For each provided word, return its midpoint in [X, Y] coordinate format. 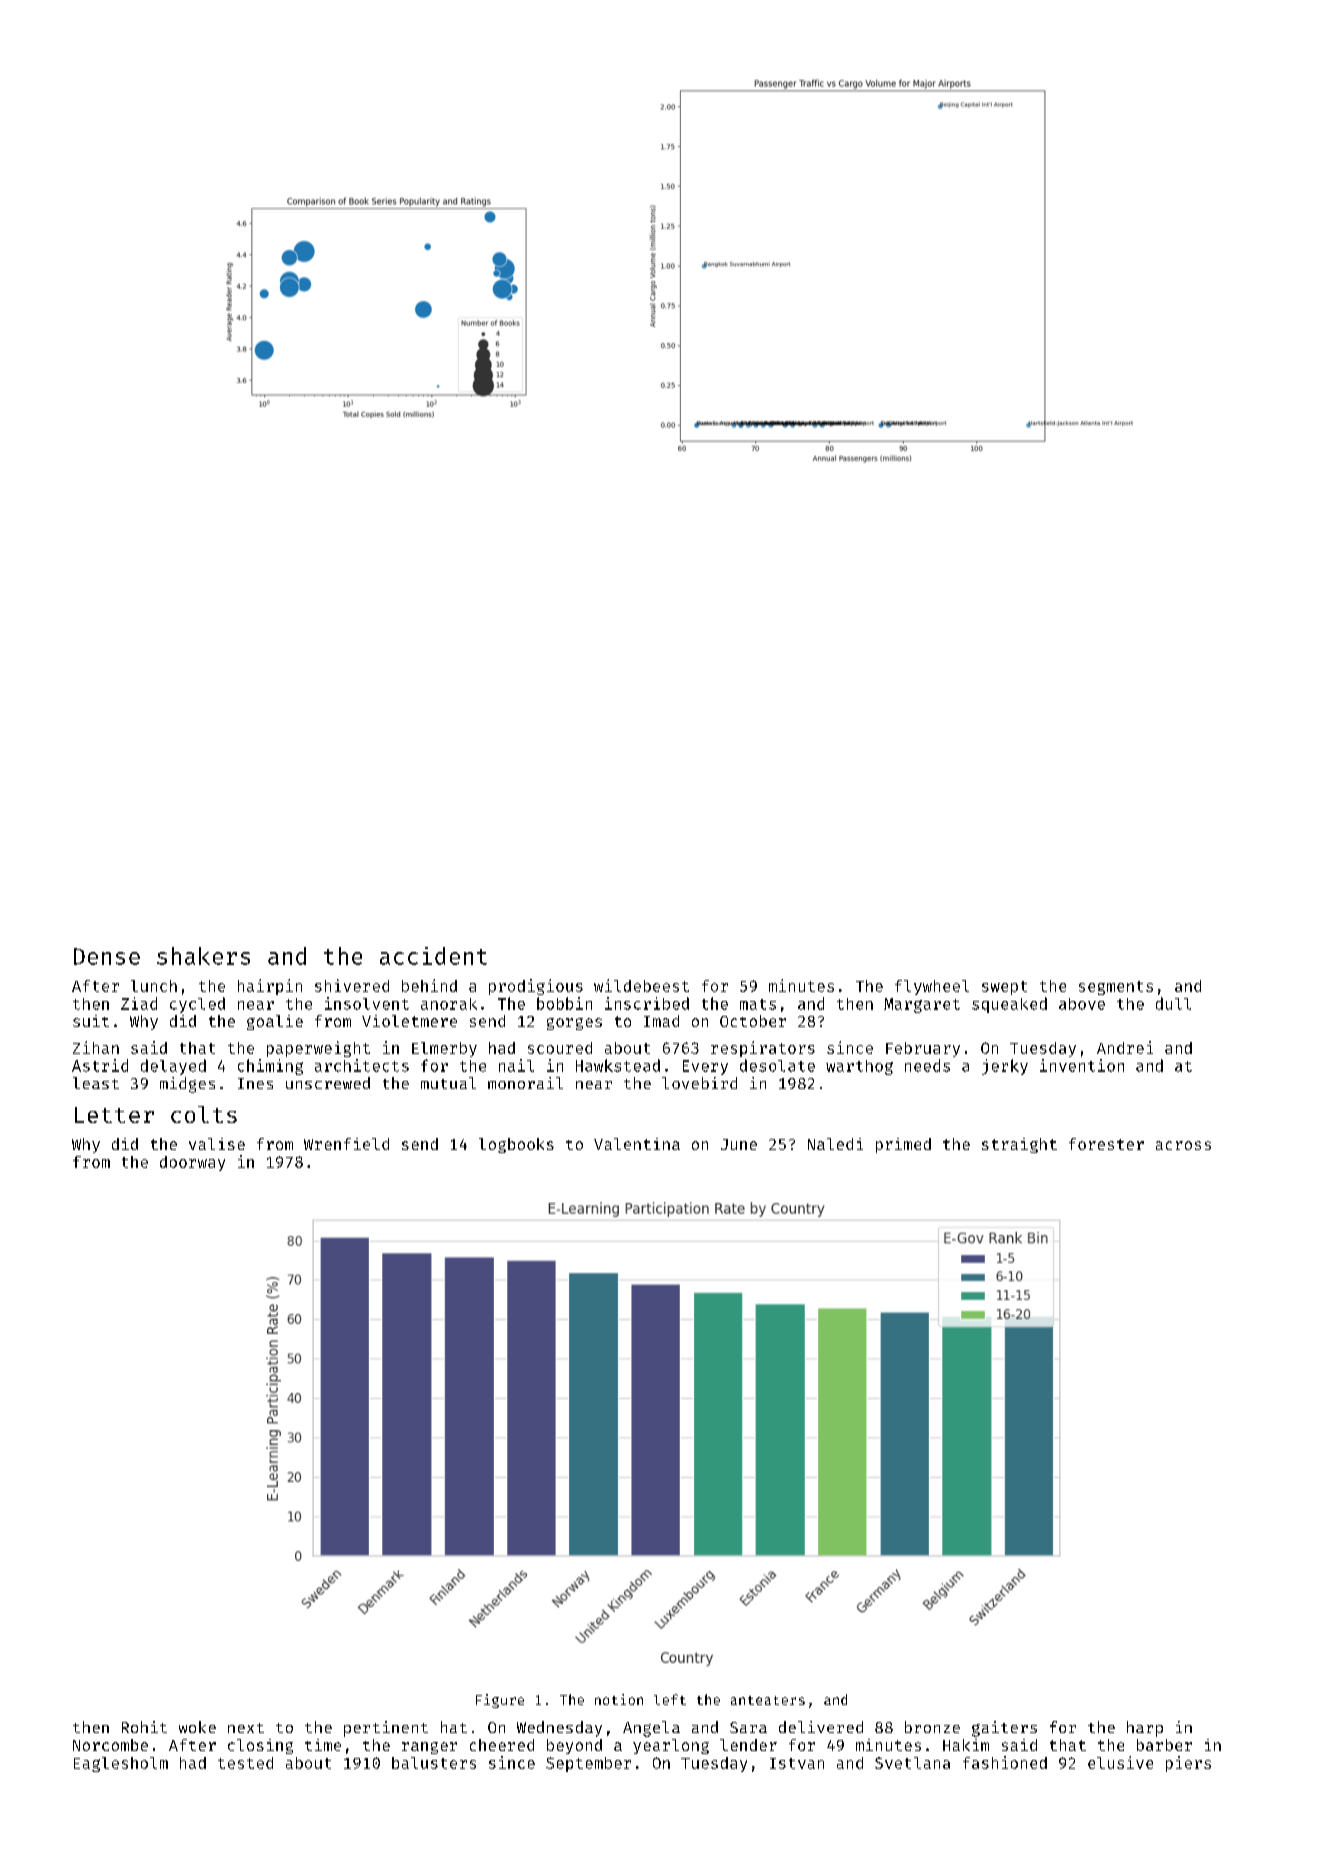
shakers [203, 956]
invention [1082, 1065]
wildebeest [641, 985]
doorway [192, 1163]
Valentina [637, 1144]
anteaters [768, 1700]
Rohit [144, 1727]
